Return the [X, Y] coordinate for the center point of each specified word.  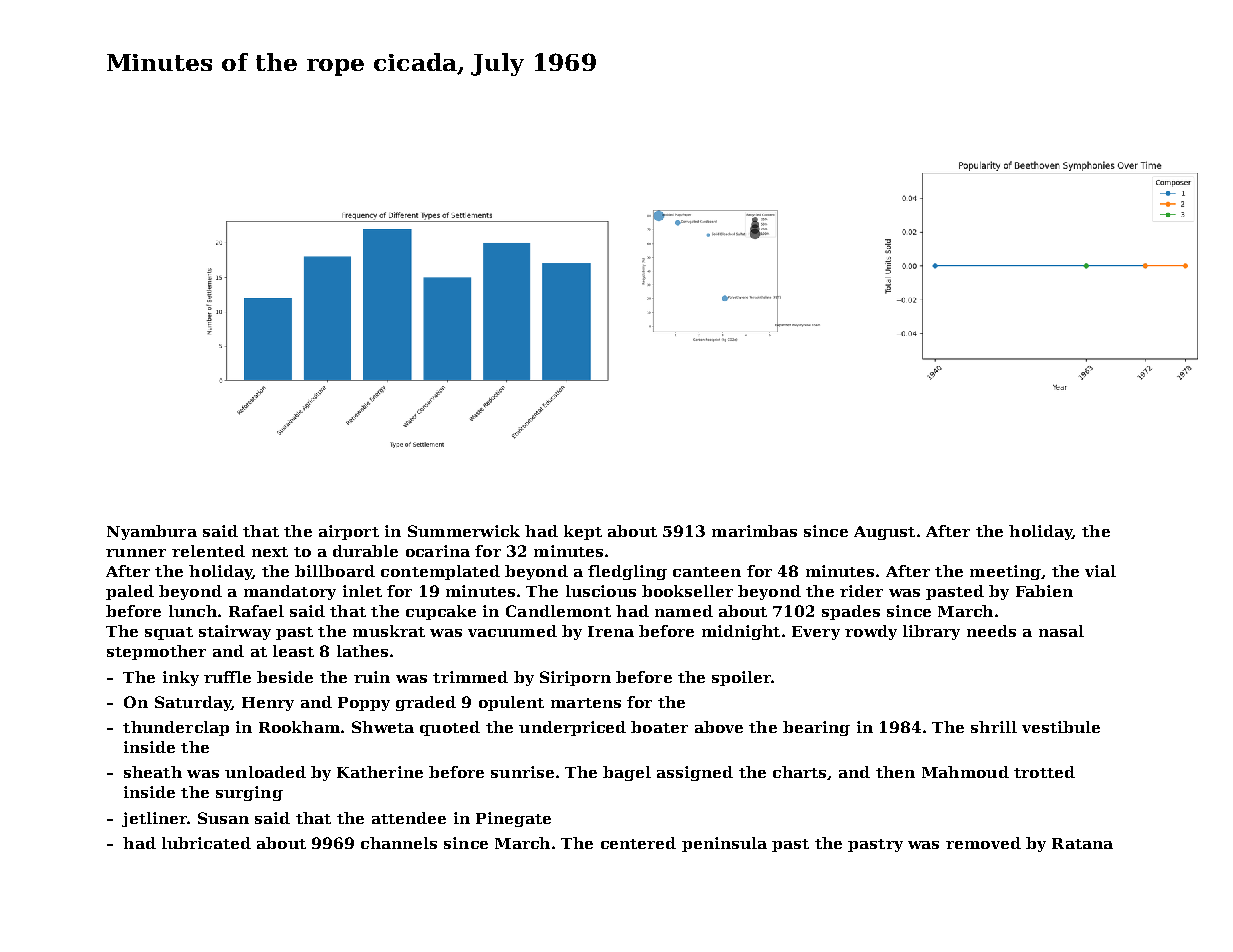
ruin [372, 677]
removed [983, 843]
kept [583, 532]
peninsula [724, 844]
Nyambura [152, 532]
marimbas [754, 531]
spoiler [742, 678]
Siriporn [575, 678]
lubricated [206, 843]
